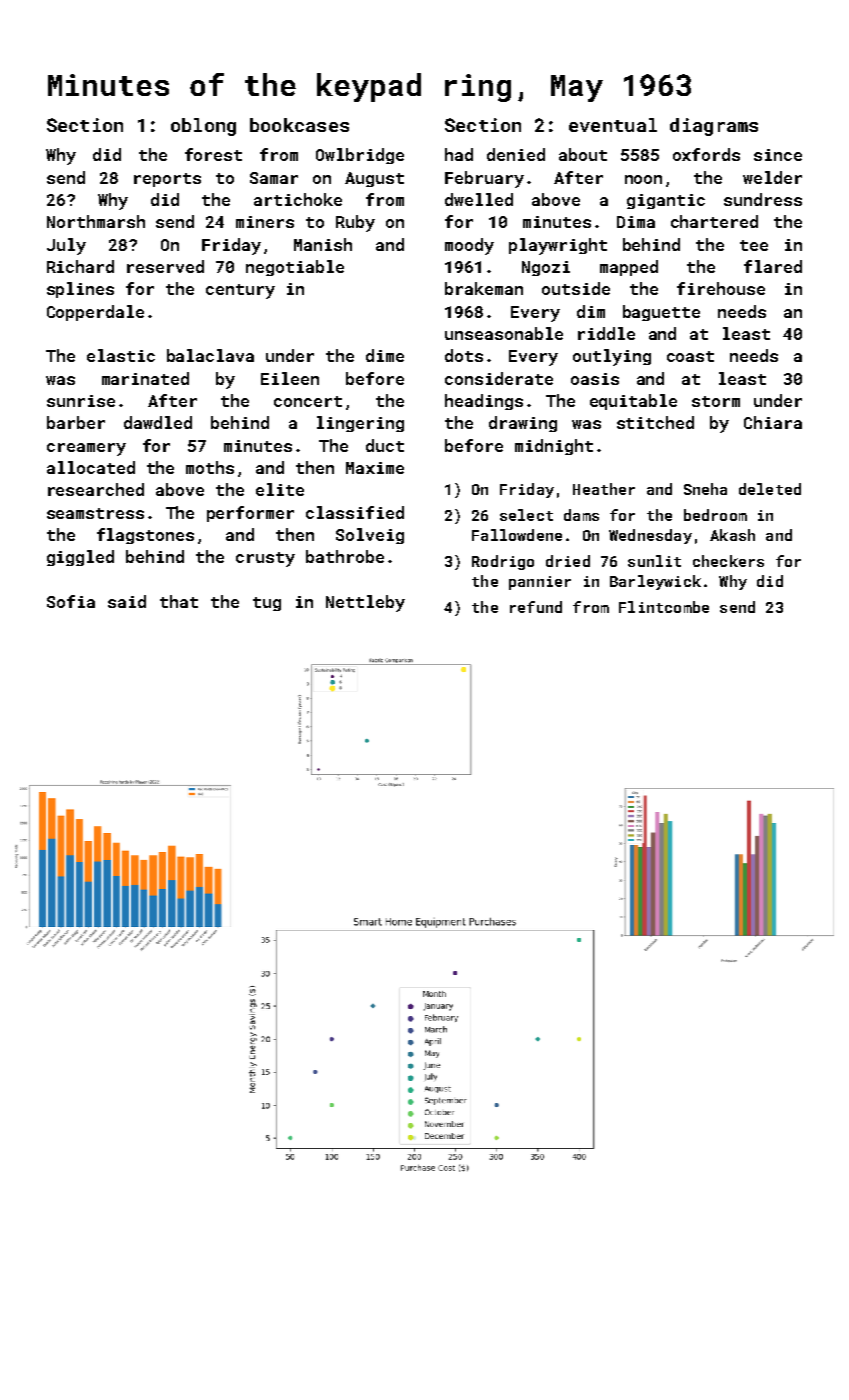 This screenshot has width=849, height=1400. I want to click on brakeman, so click(484, 288).
